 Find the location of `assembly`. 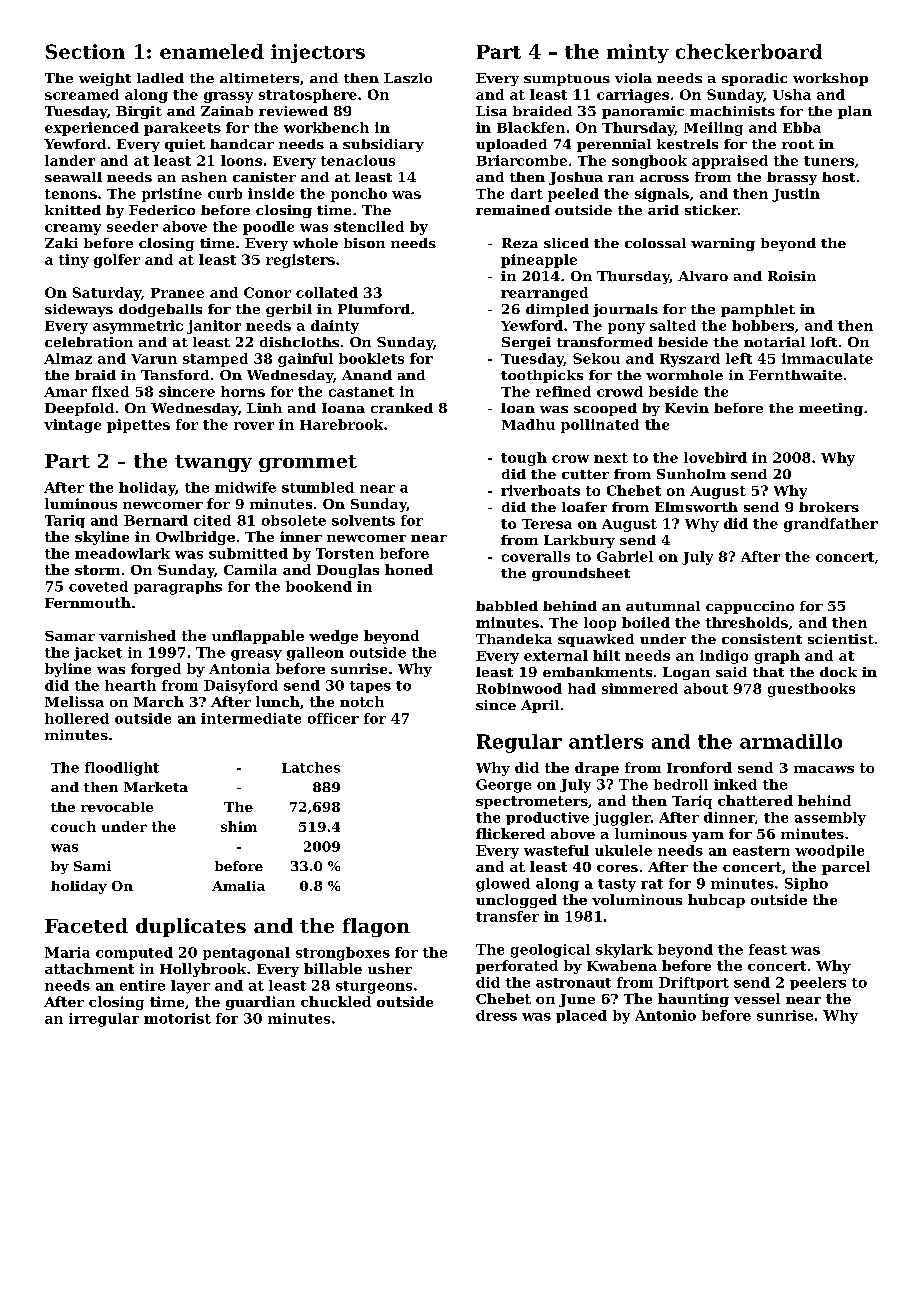

assembly is located at coordinates (830, 819).
